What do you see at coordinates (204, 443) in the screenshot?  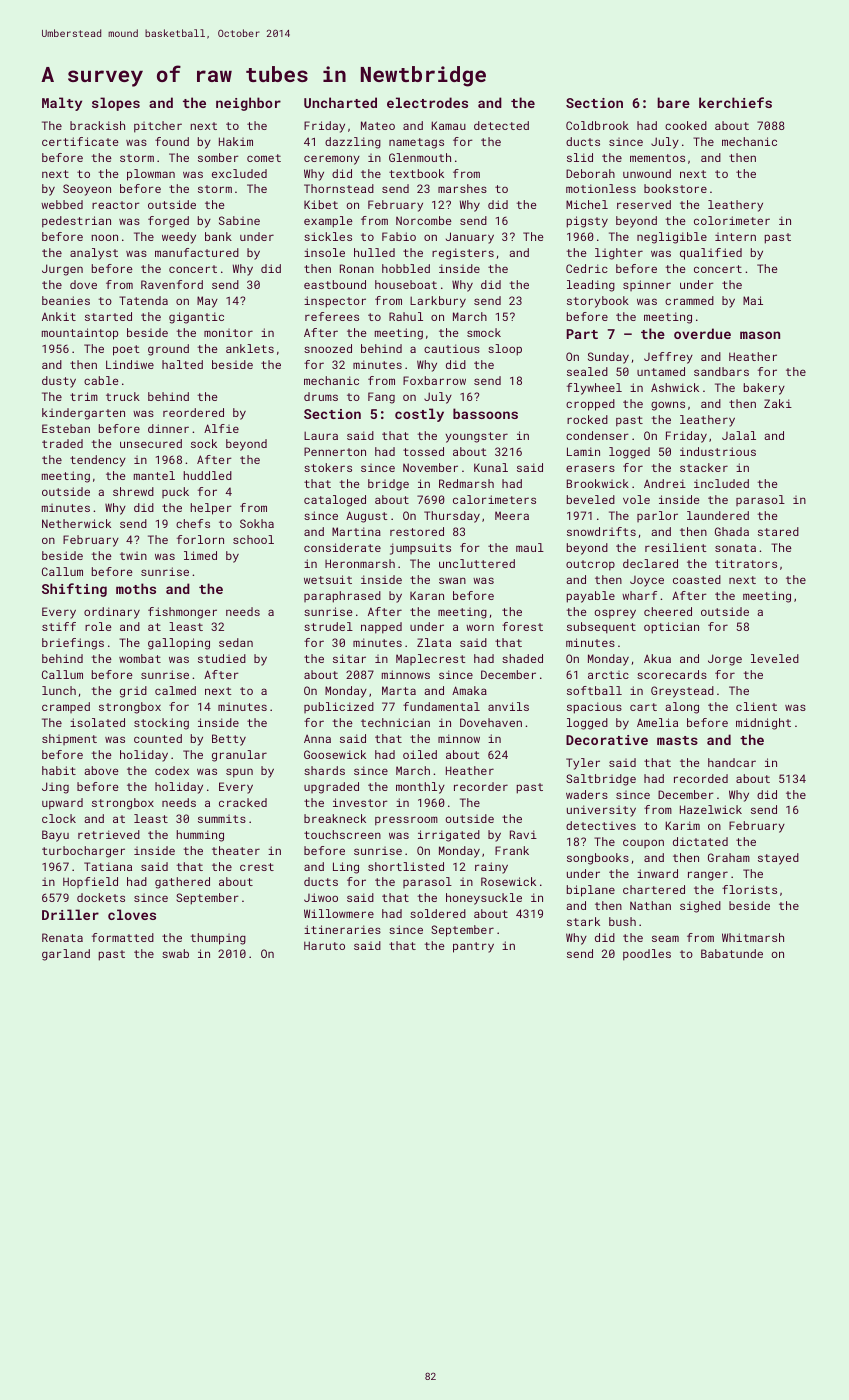 I see `sock` at bounding box center [204, 443].
